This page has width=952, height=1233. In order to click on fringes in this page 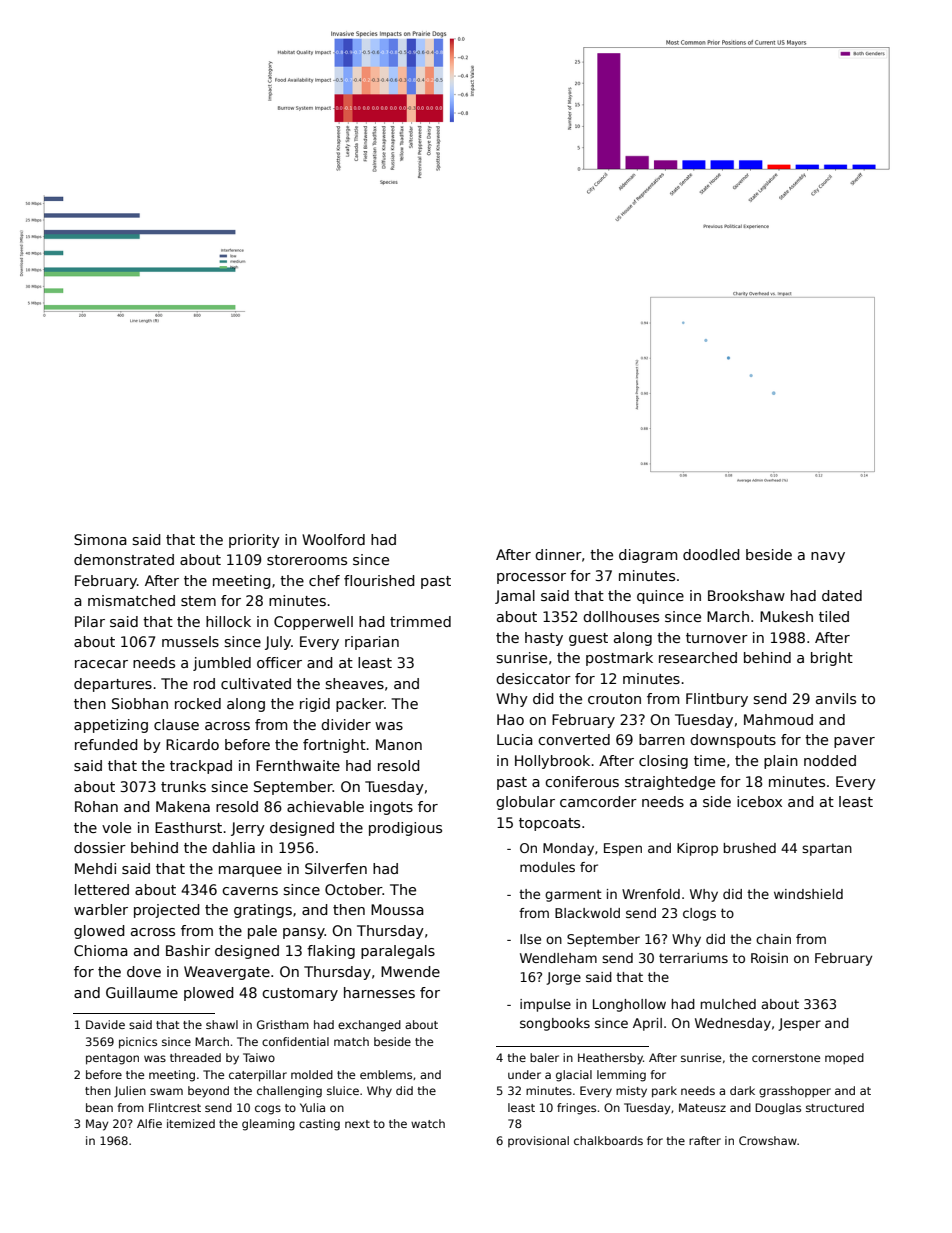, I will do `click(576, 1109)`.
